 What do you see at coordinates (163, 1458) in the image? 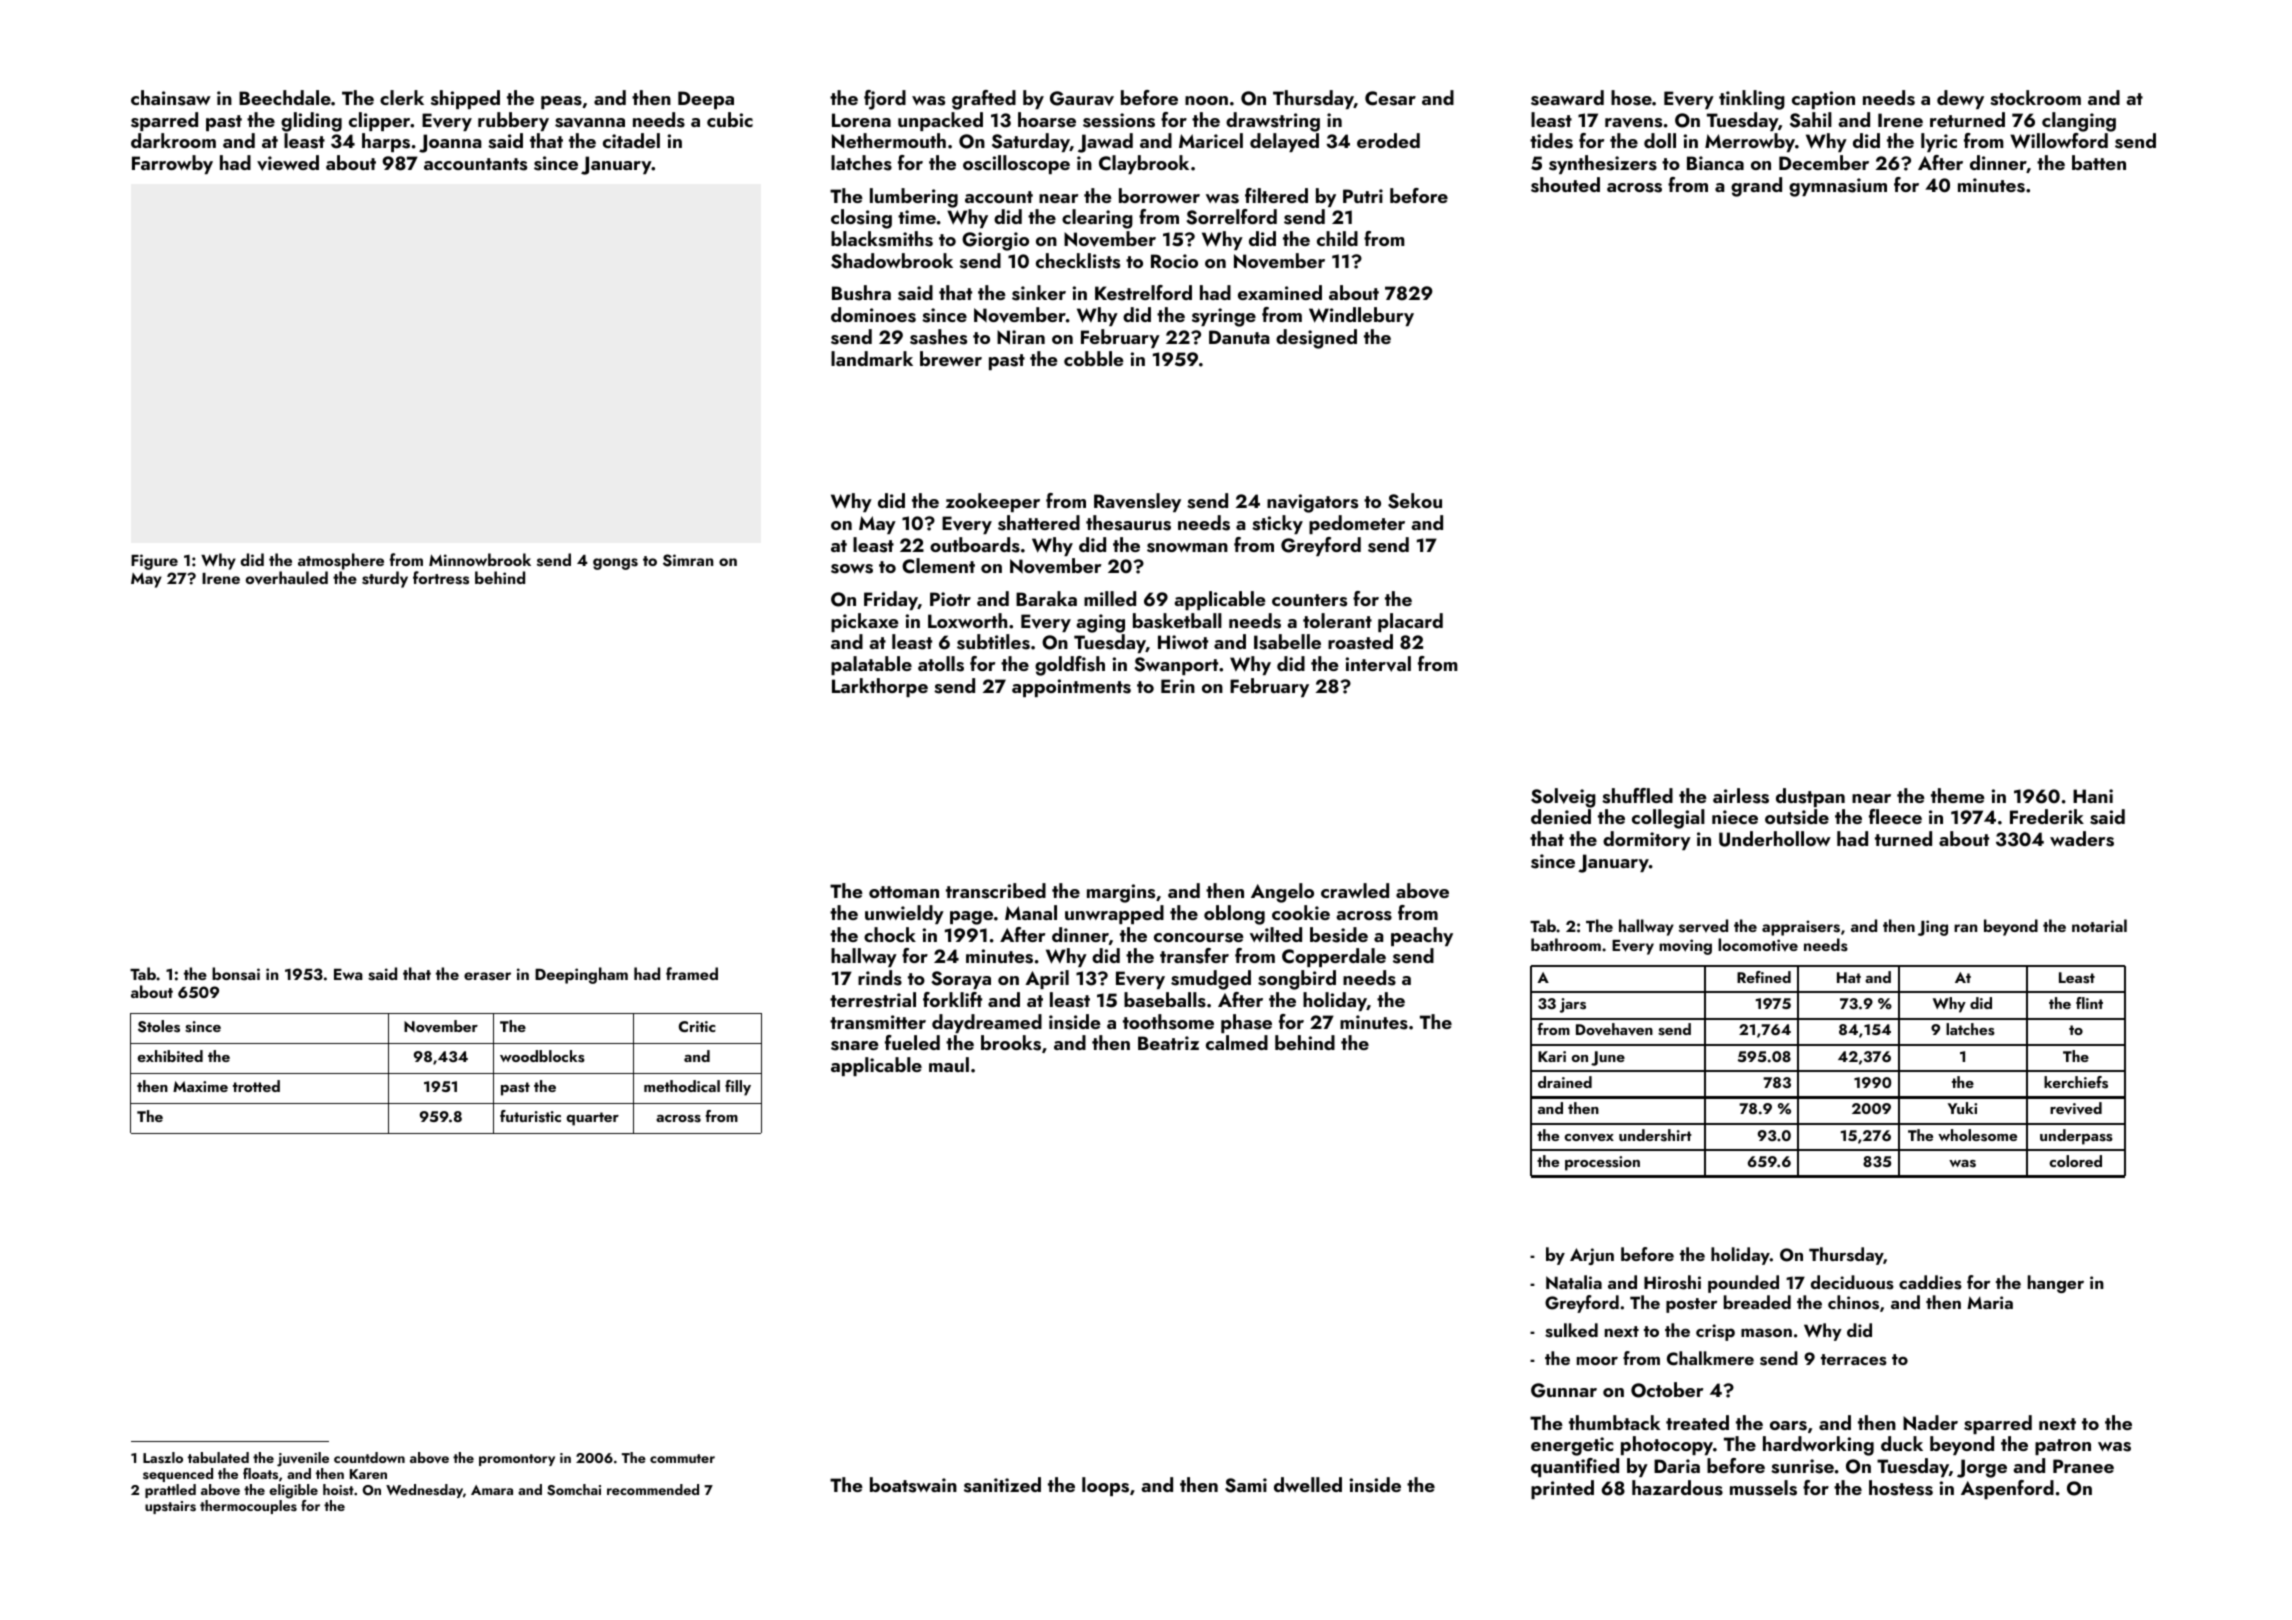
I see `Laszlo` at bounding box center [163, 1458].
